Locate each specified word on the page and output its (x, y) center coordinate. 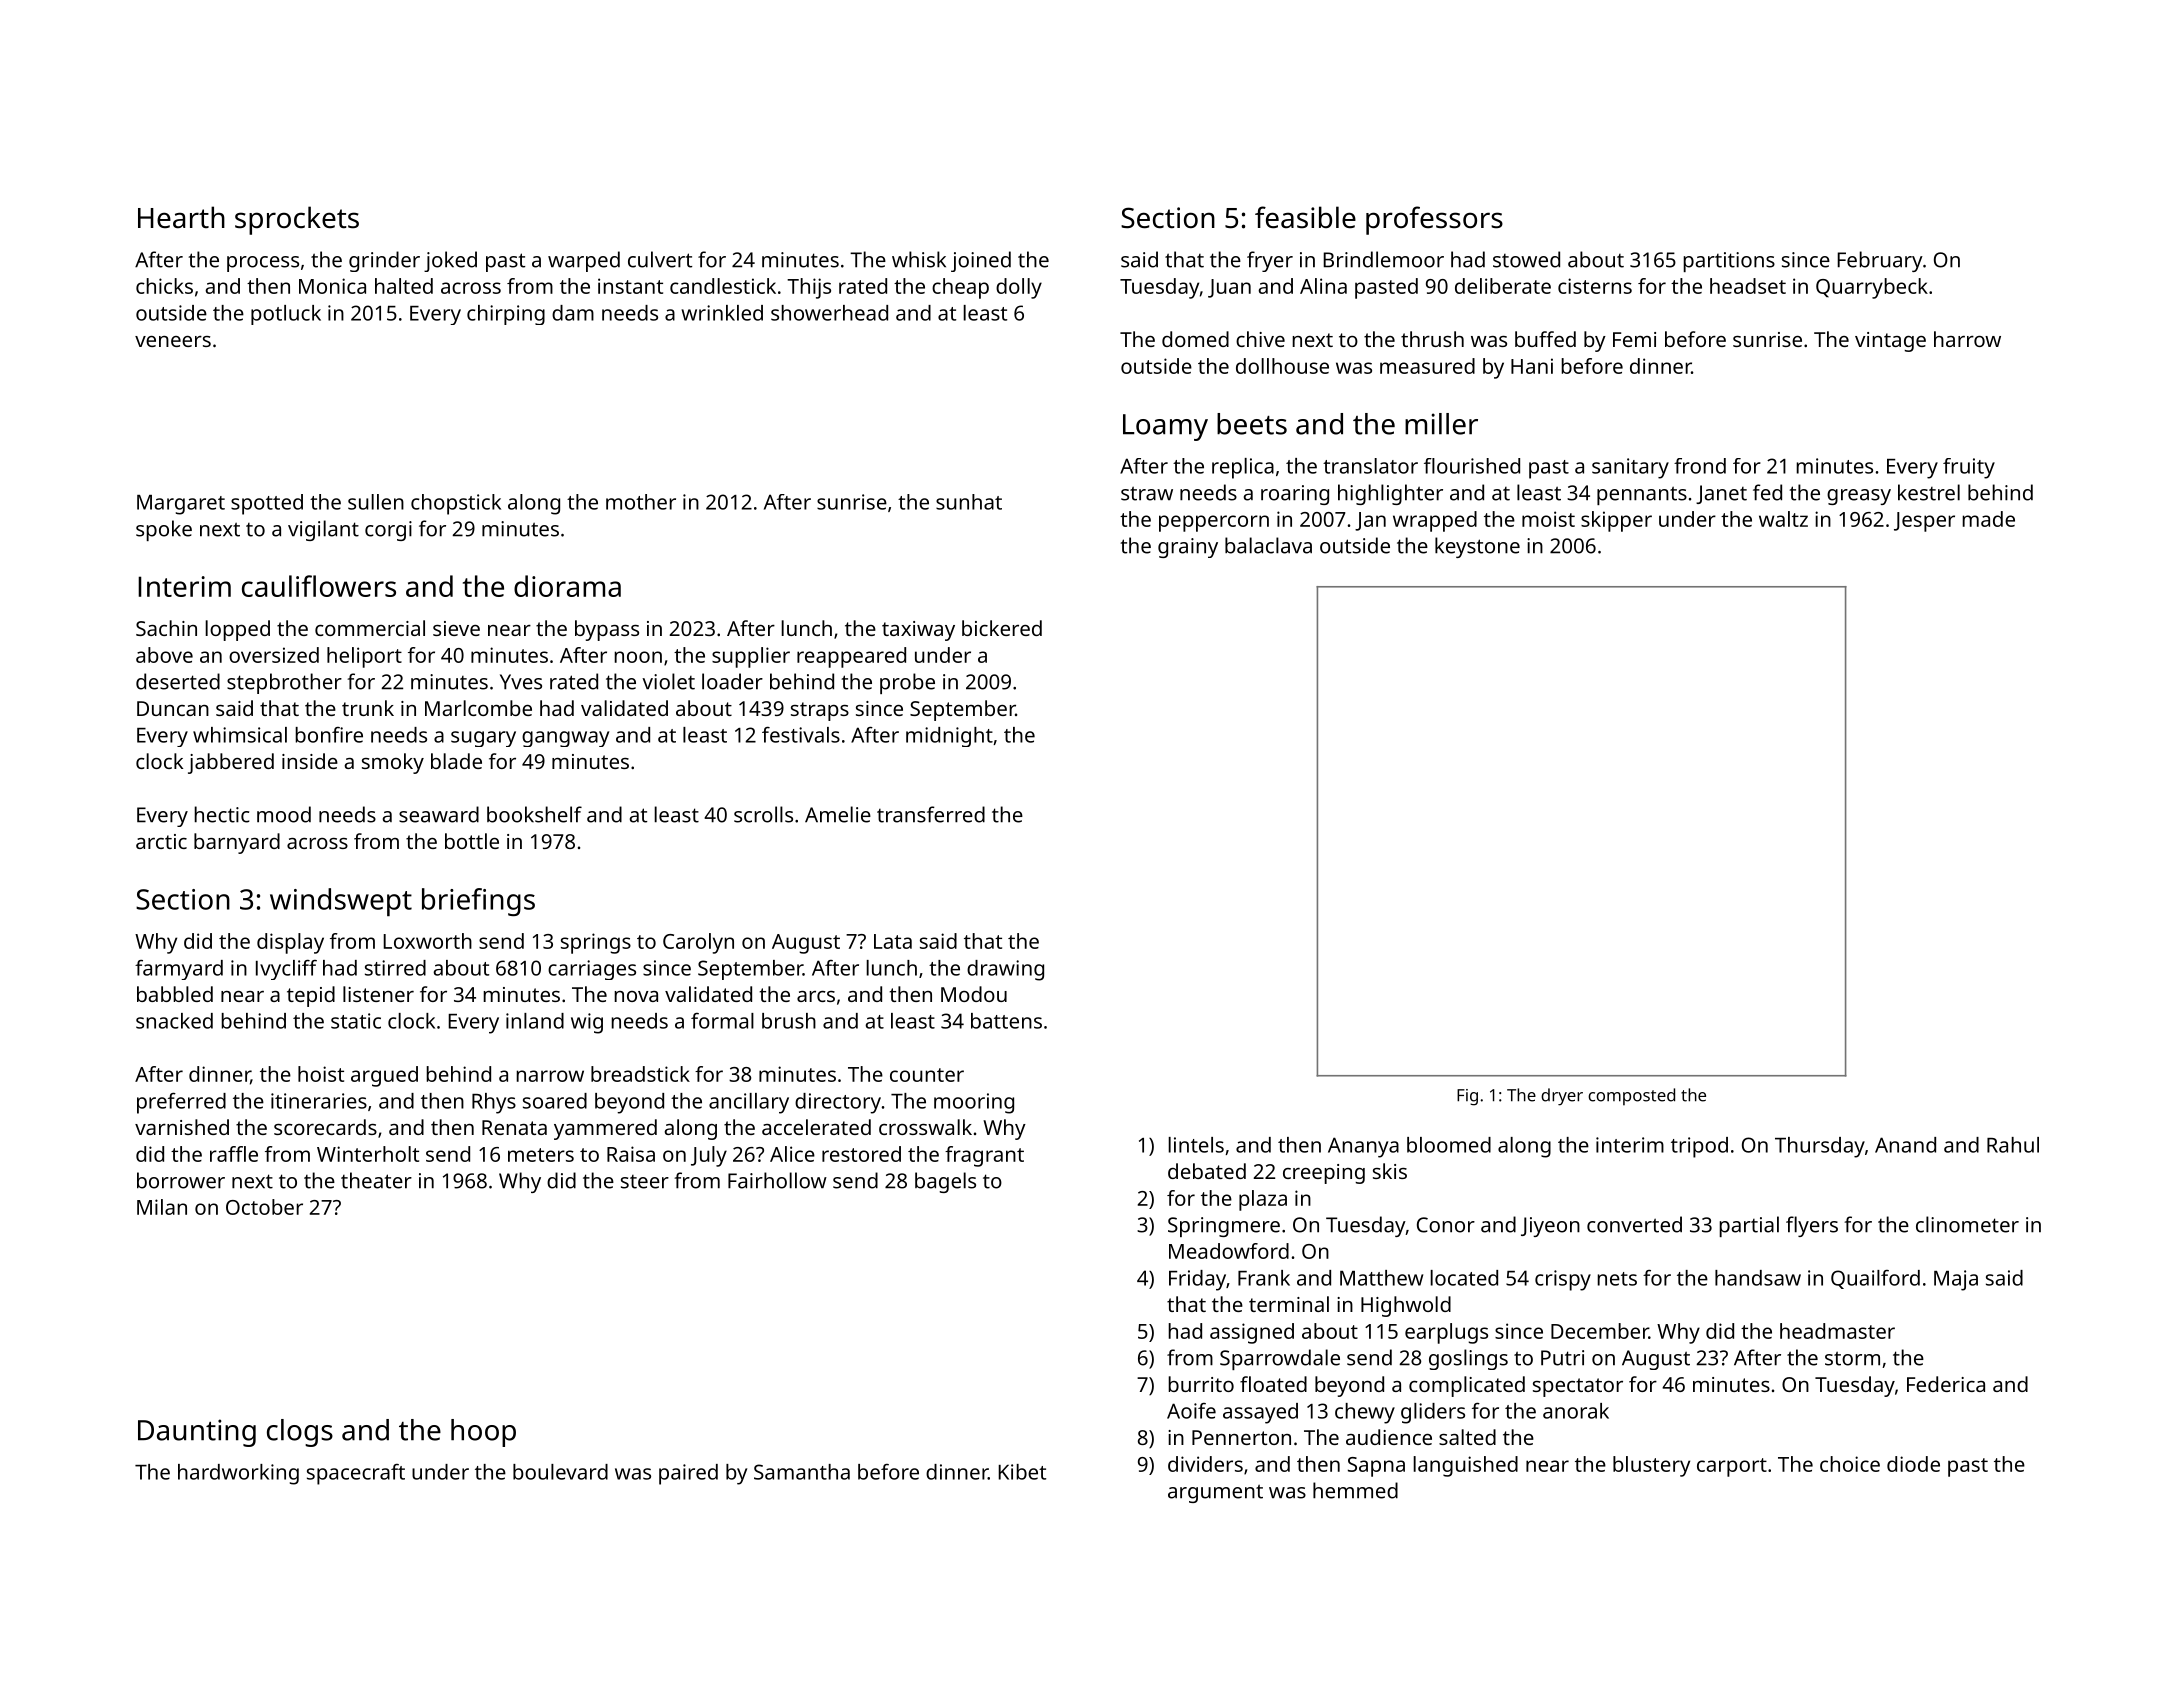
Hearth (181, 217)
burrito (1201, 1384)
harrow (1967, 339)
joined (981, 261)
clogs (300, 1433)
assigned (1252, 1333)
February (1880, 261)
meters (541, 1155)
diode (1913, 1464)
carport (1732, 1467)
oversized (274, 655)
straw (1147, 494)
